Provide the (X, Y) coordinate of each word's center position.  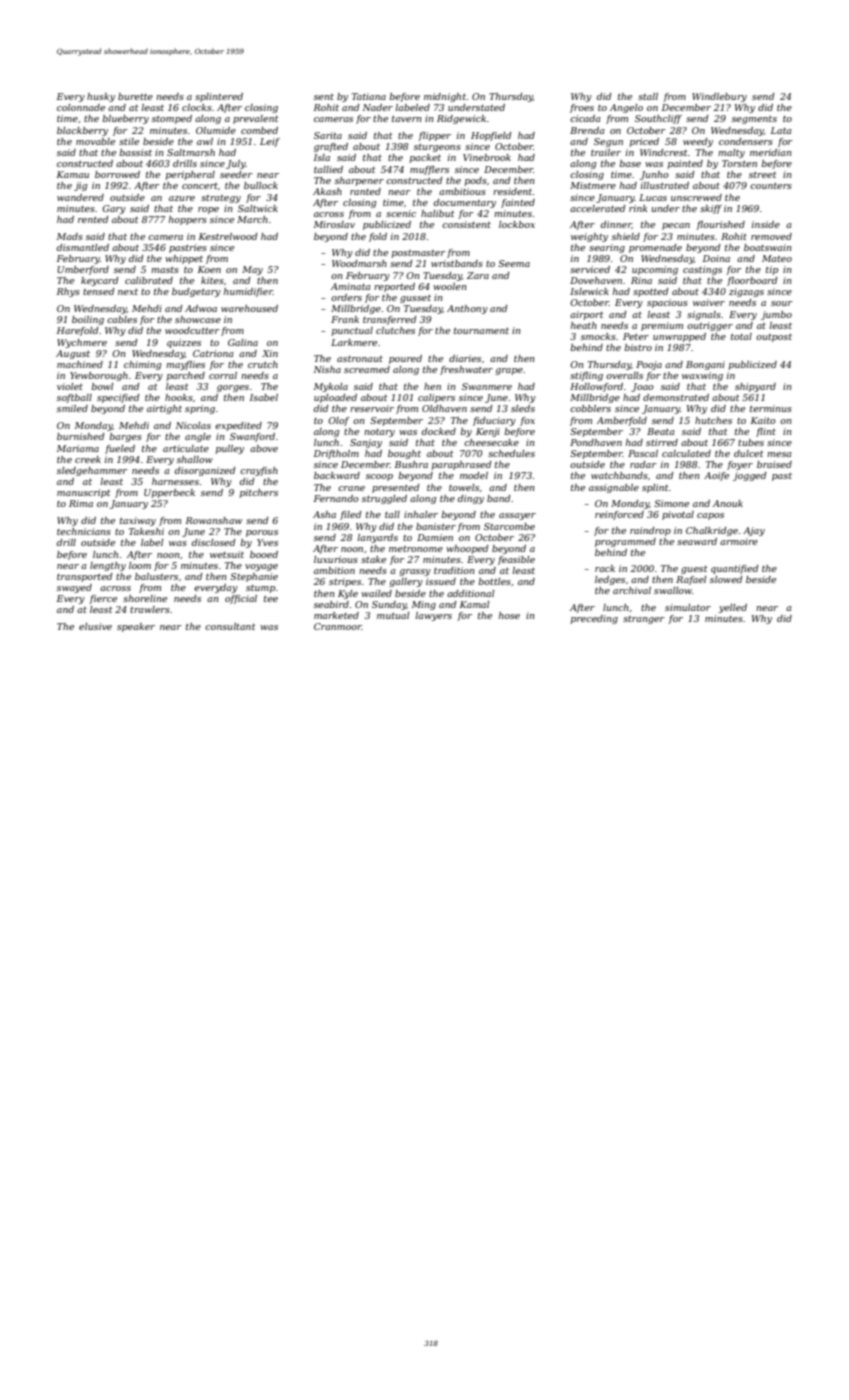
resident (512, 191)
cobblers (590, 408)
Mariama (78, 448)
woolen (450, 286)
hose (509, 615)
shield (626, 236)
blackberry (82, 131)
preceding (594, 619)
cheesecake (491, 442)
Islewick (589, 291)
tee (271, 598)
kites (212, 280)
